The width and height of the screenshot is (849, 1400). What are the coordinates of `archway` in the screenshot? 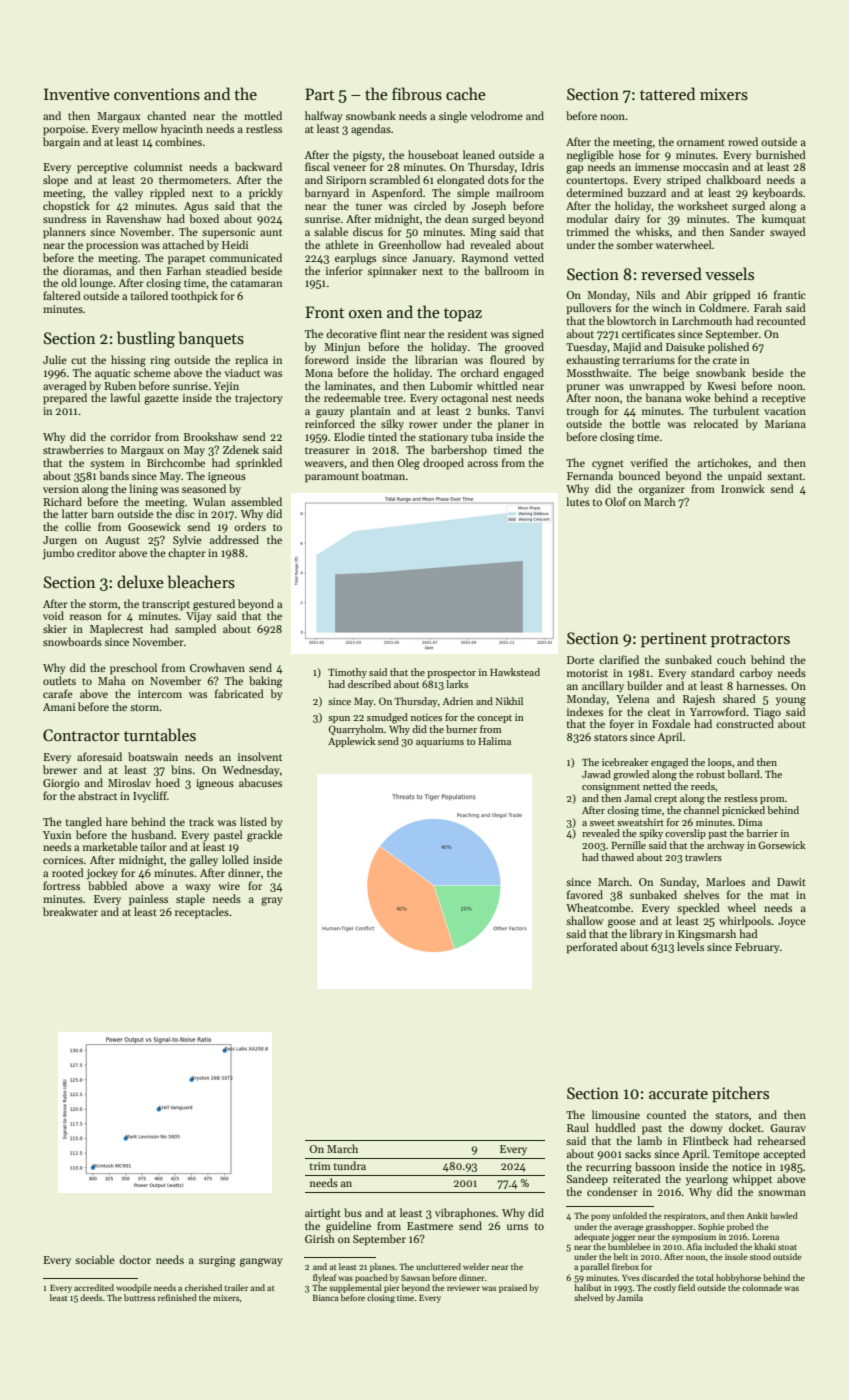 It's located at (726, 846).
